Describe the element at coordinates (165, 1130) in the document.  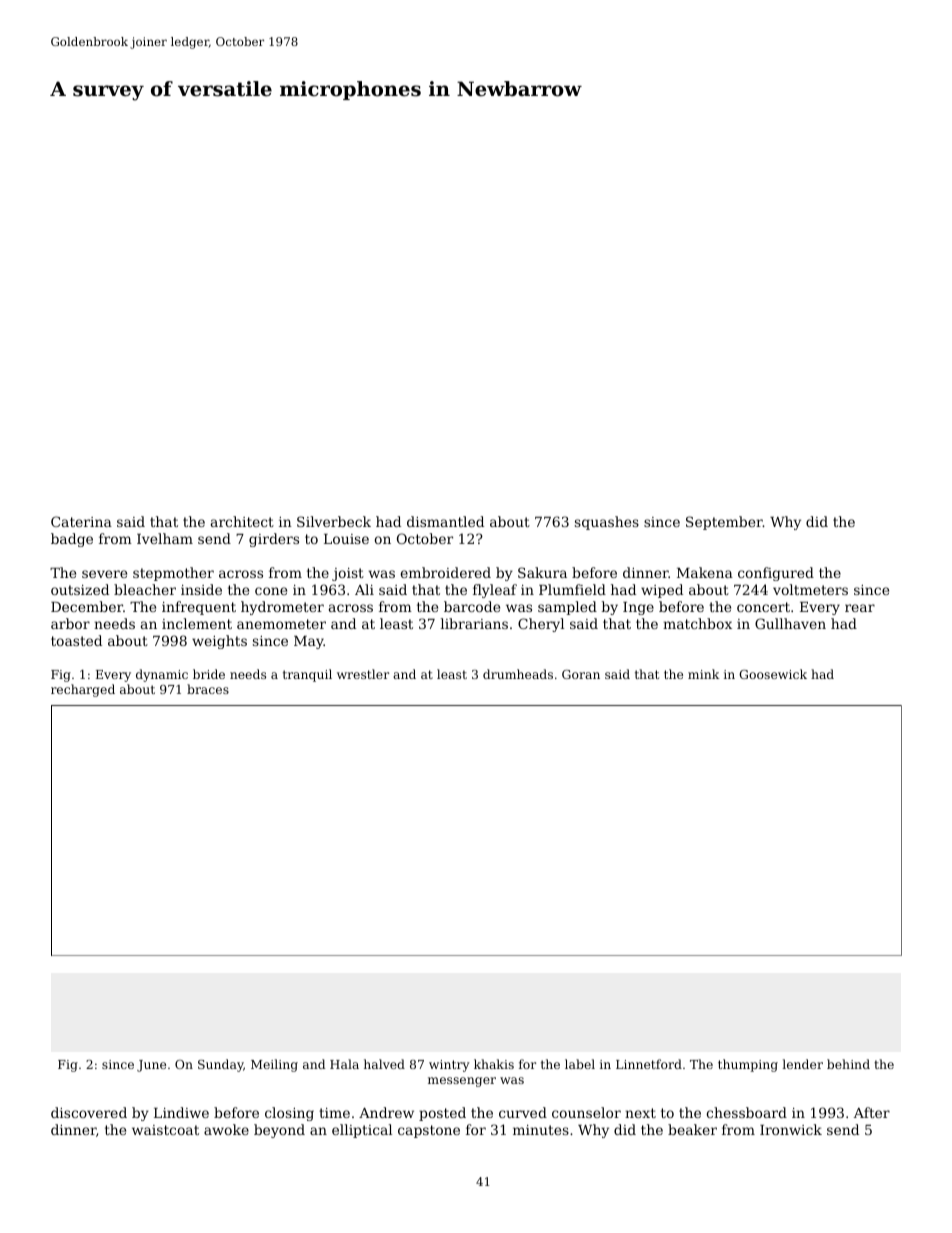
I see `waistcoat` at that location.
